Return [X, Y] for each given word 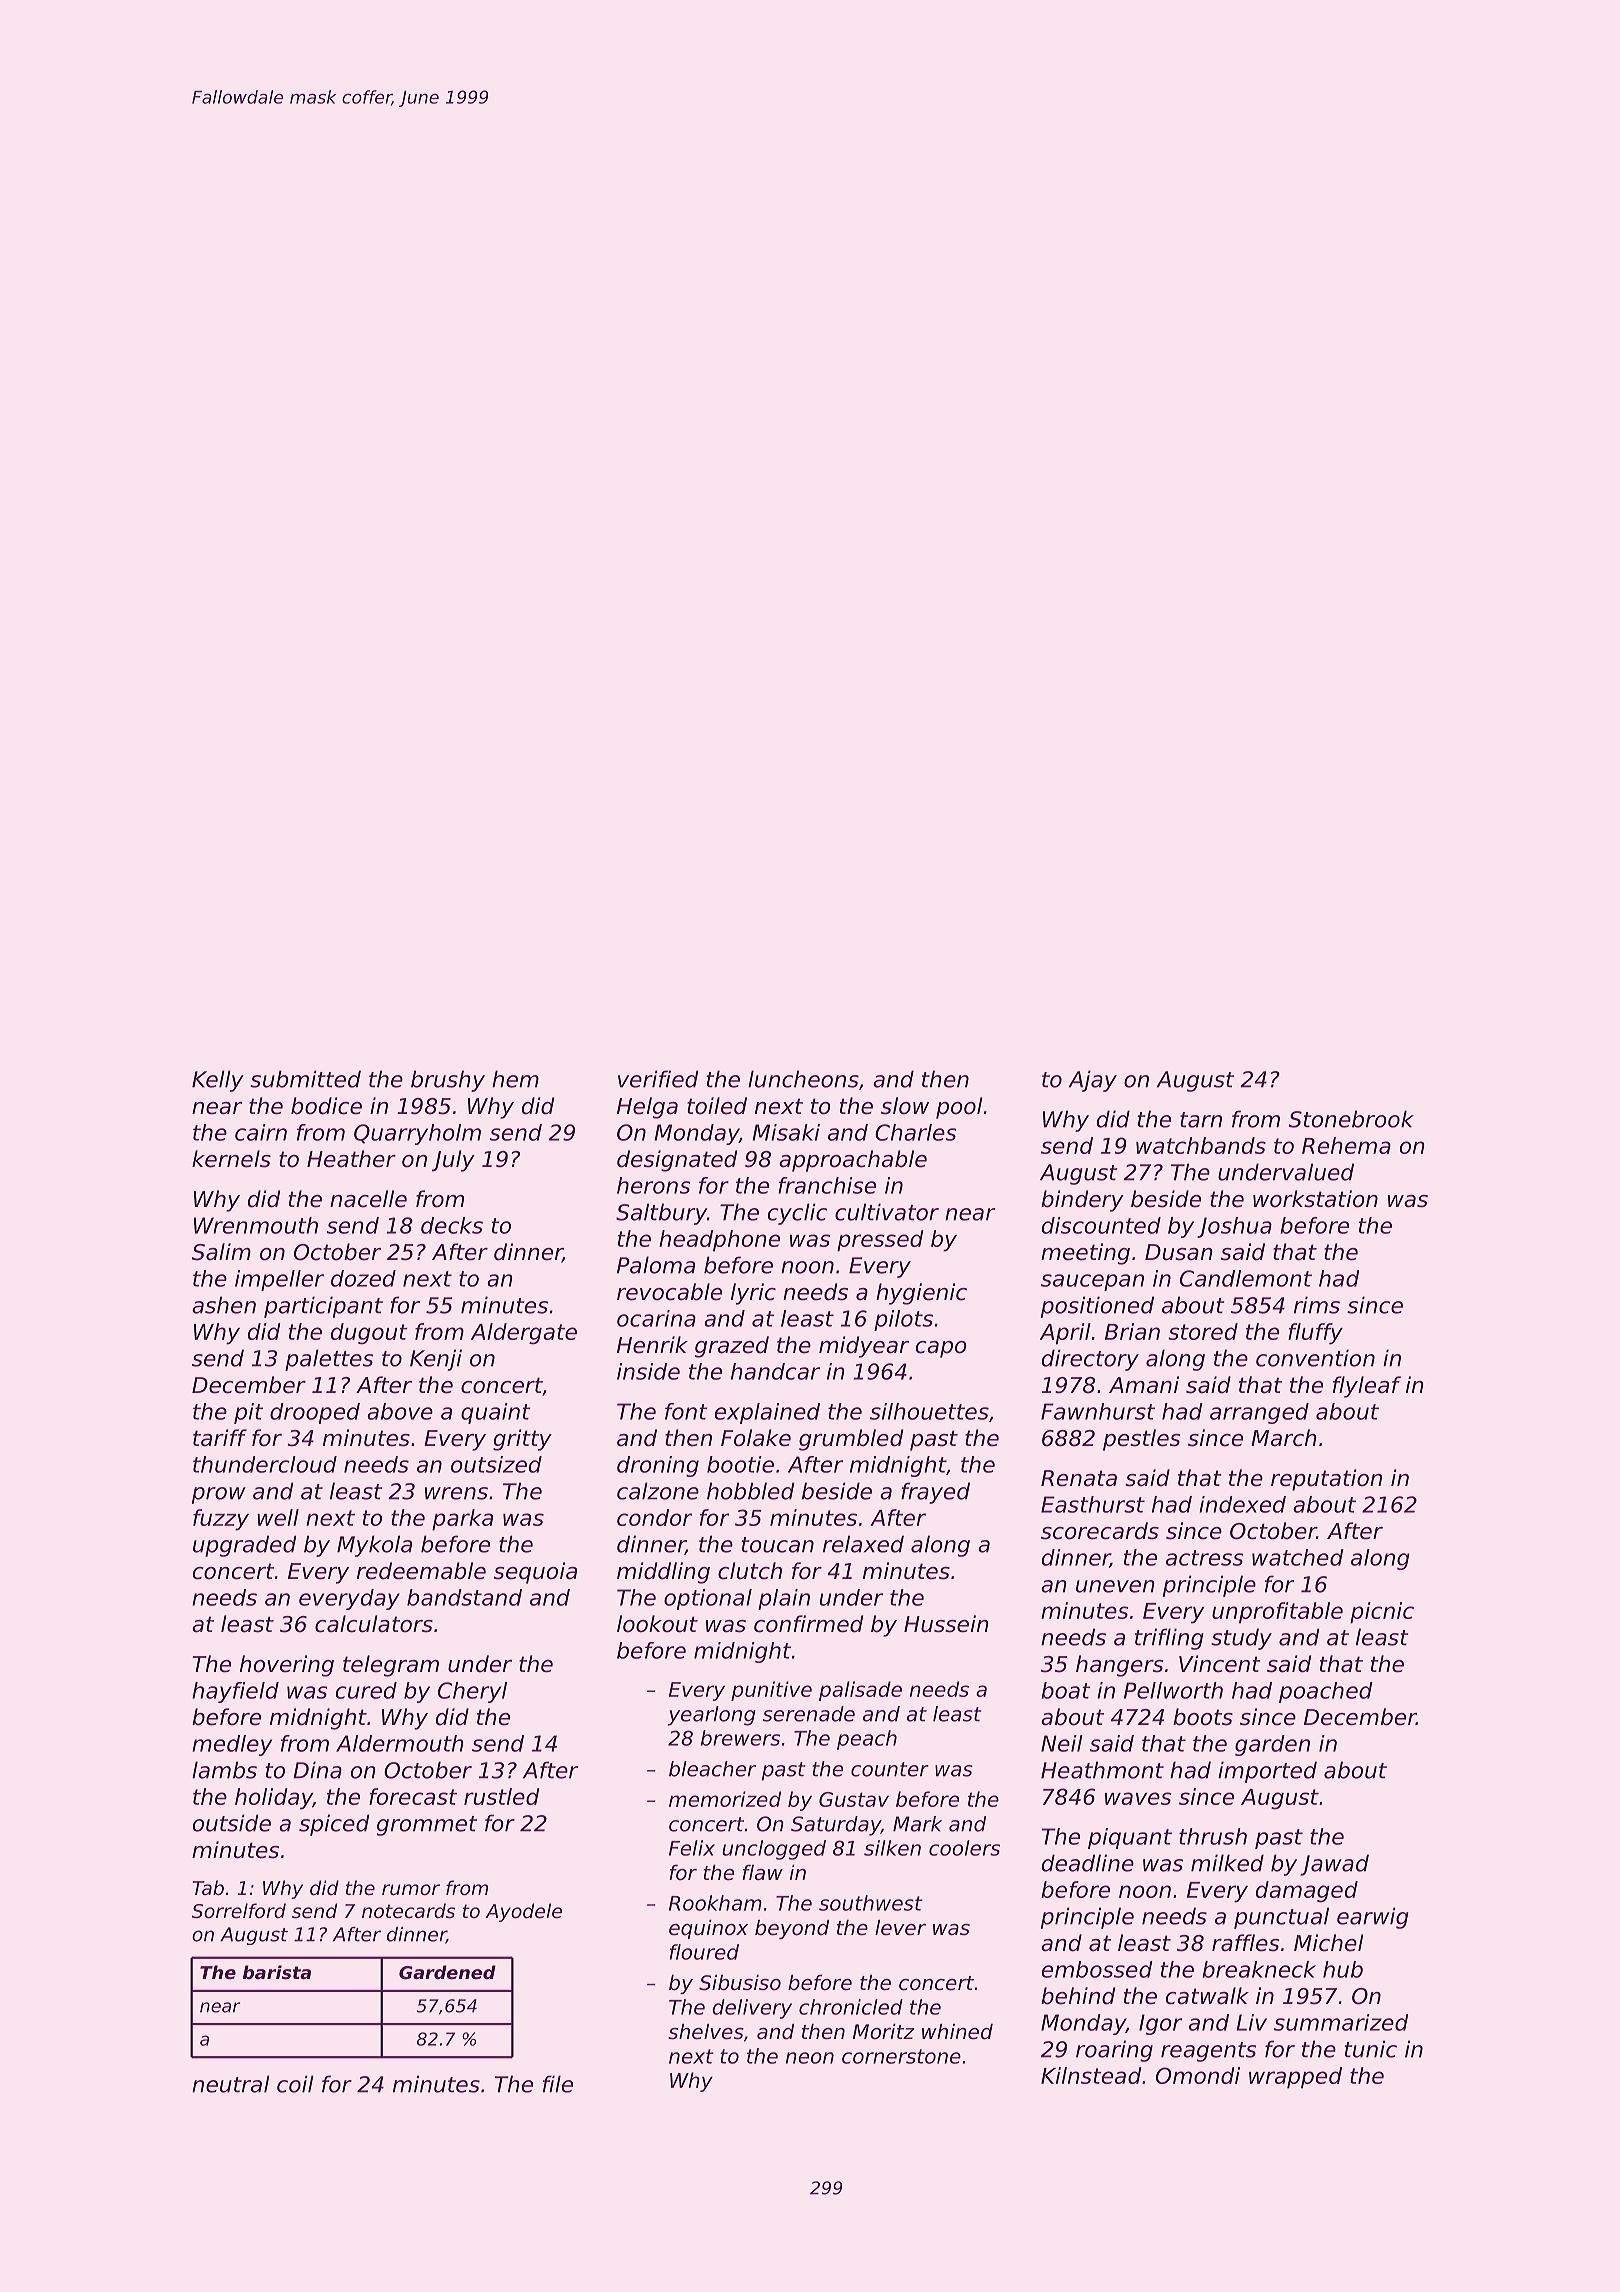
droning [658, 1466]
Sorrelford [239, 1910]
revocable [669, 1292]
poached [1326, 1692]
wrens [456, 1493]
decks [452, 1225]
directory [1090, 1360]
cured [366, 1690]
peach [867, 1740]
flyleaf [1367, 1387]
